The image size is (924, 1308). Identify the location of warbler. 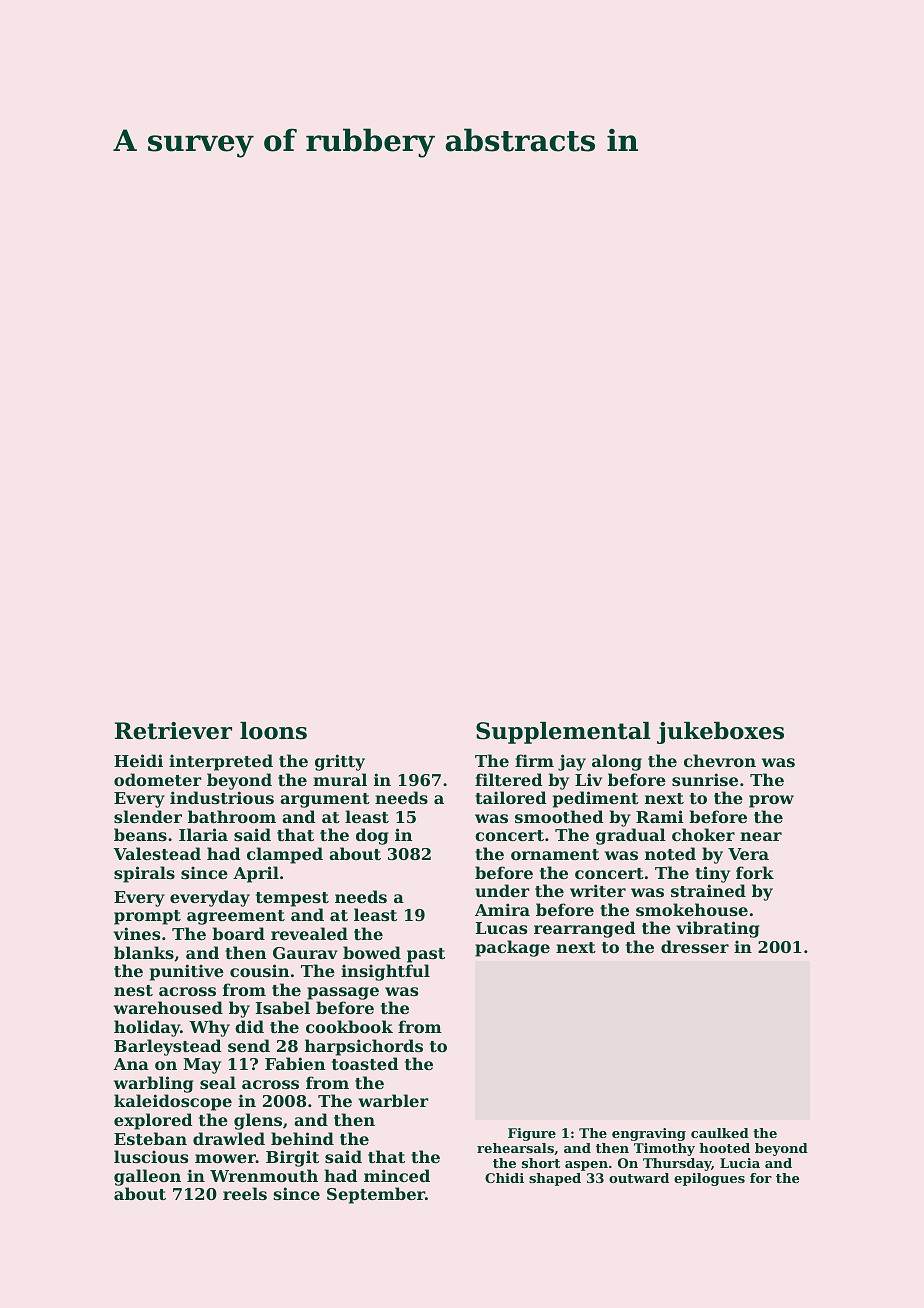
(393, 1100).
